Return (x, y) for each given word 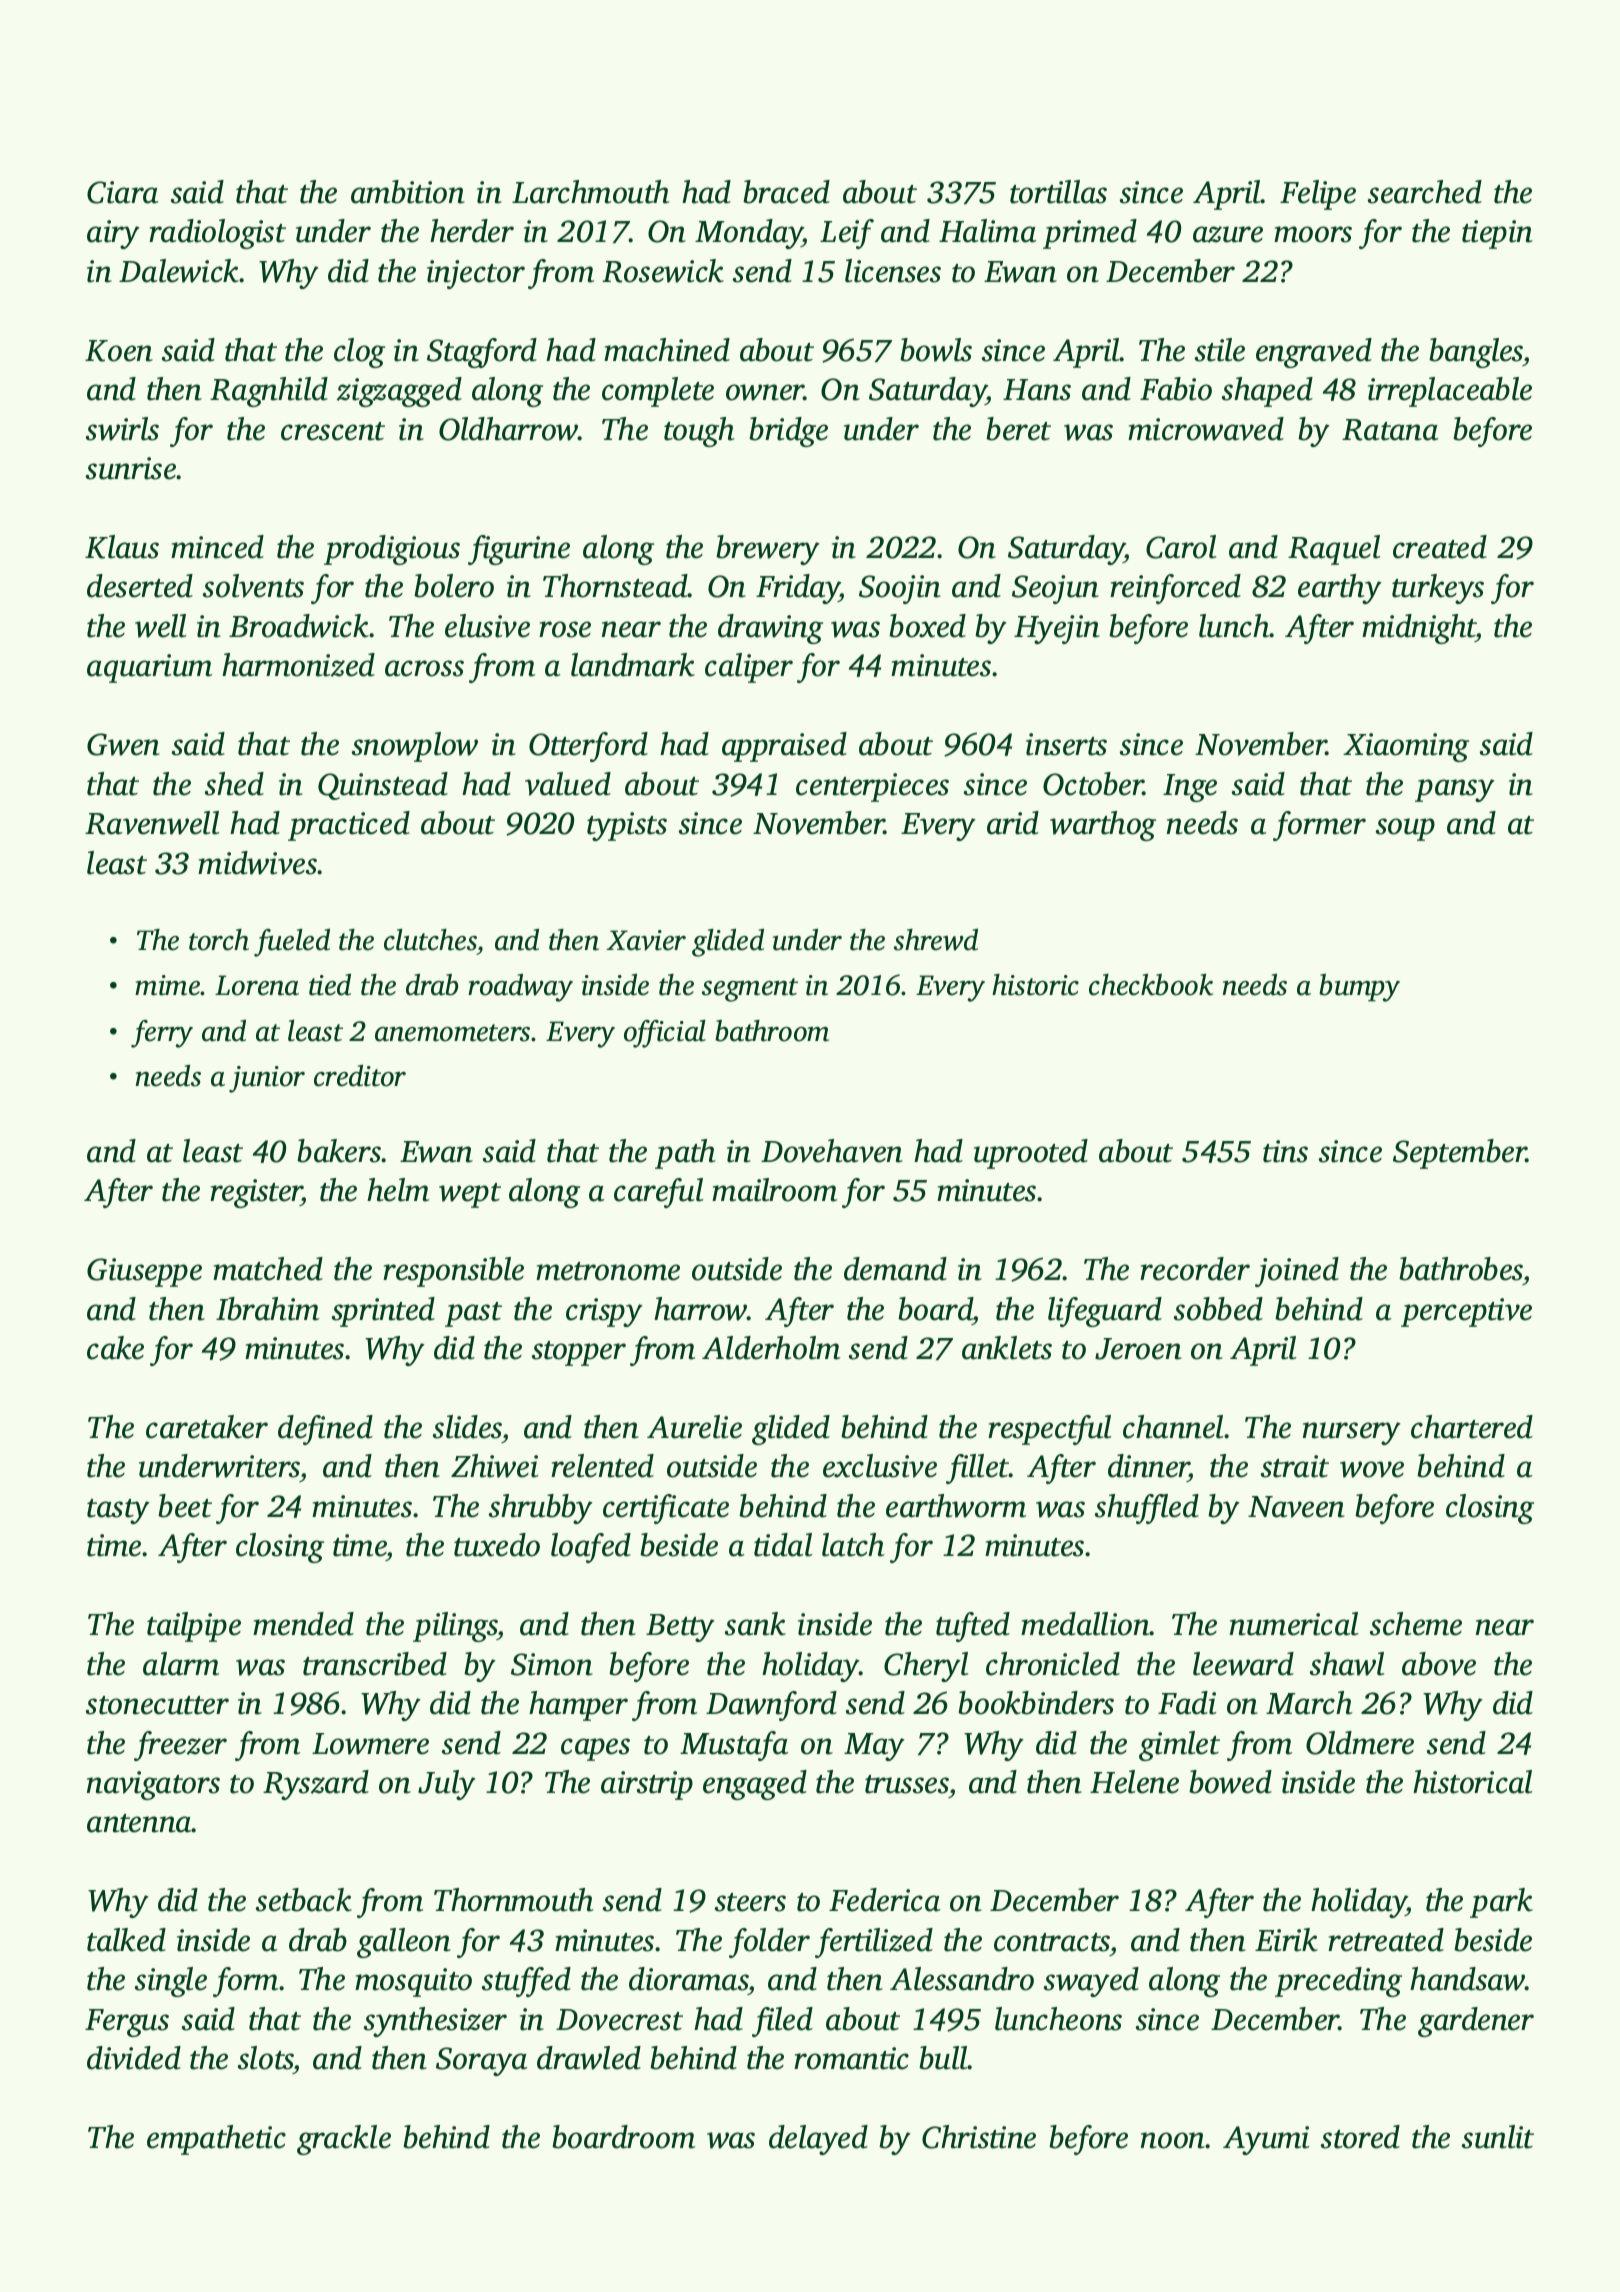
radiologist (217, 234)
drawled (589, 2058)
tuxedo (497, 1545)
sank (755, 1624)
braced (786, 192)
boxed (927, 626)
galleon (404, 1943)
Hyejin (1057, 629)
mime (168, 985)
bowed (1230, 1782)
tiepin (1497, 234)
